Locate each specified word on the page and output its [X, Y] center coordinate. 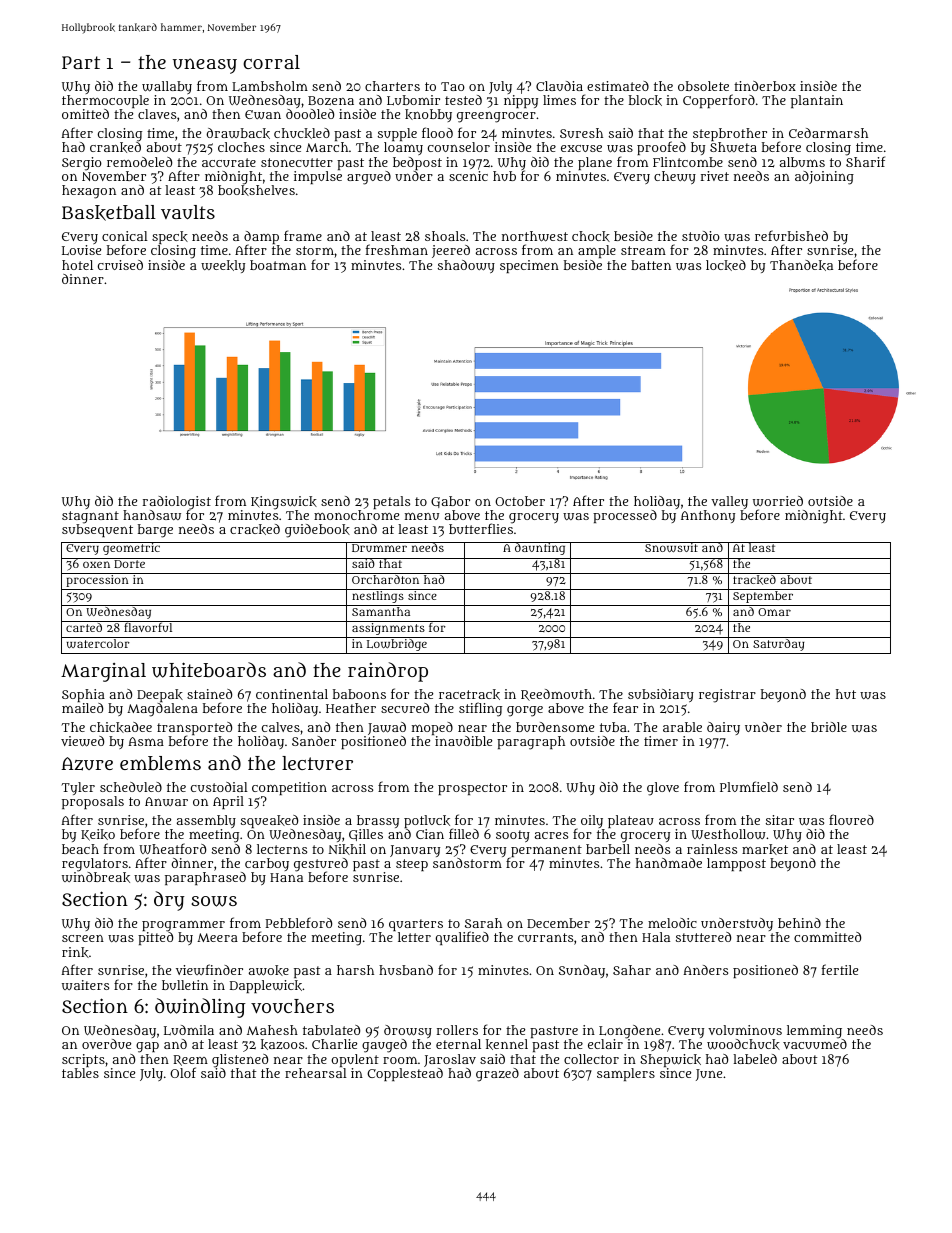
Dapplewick [266, 986]
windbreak [96, 877]
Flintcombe [688, 162]
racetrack [469, 694]
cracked [255, 529]
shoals [445, 236]
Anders [705, 970]
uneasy [205, 66]
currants [545, 937]
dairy [723, 728]
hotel [77, 265]
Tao [453, 86]
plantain [817, 101]
